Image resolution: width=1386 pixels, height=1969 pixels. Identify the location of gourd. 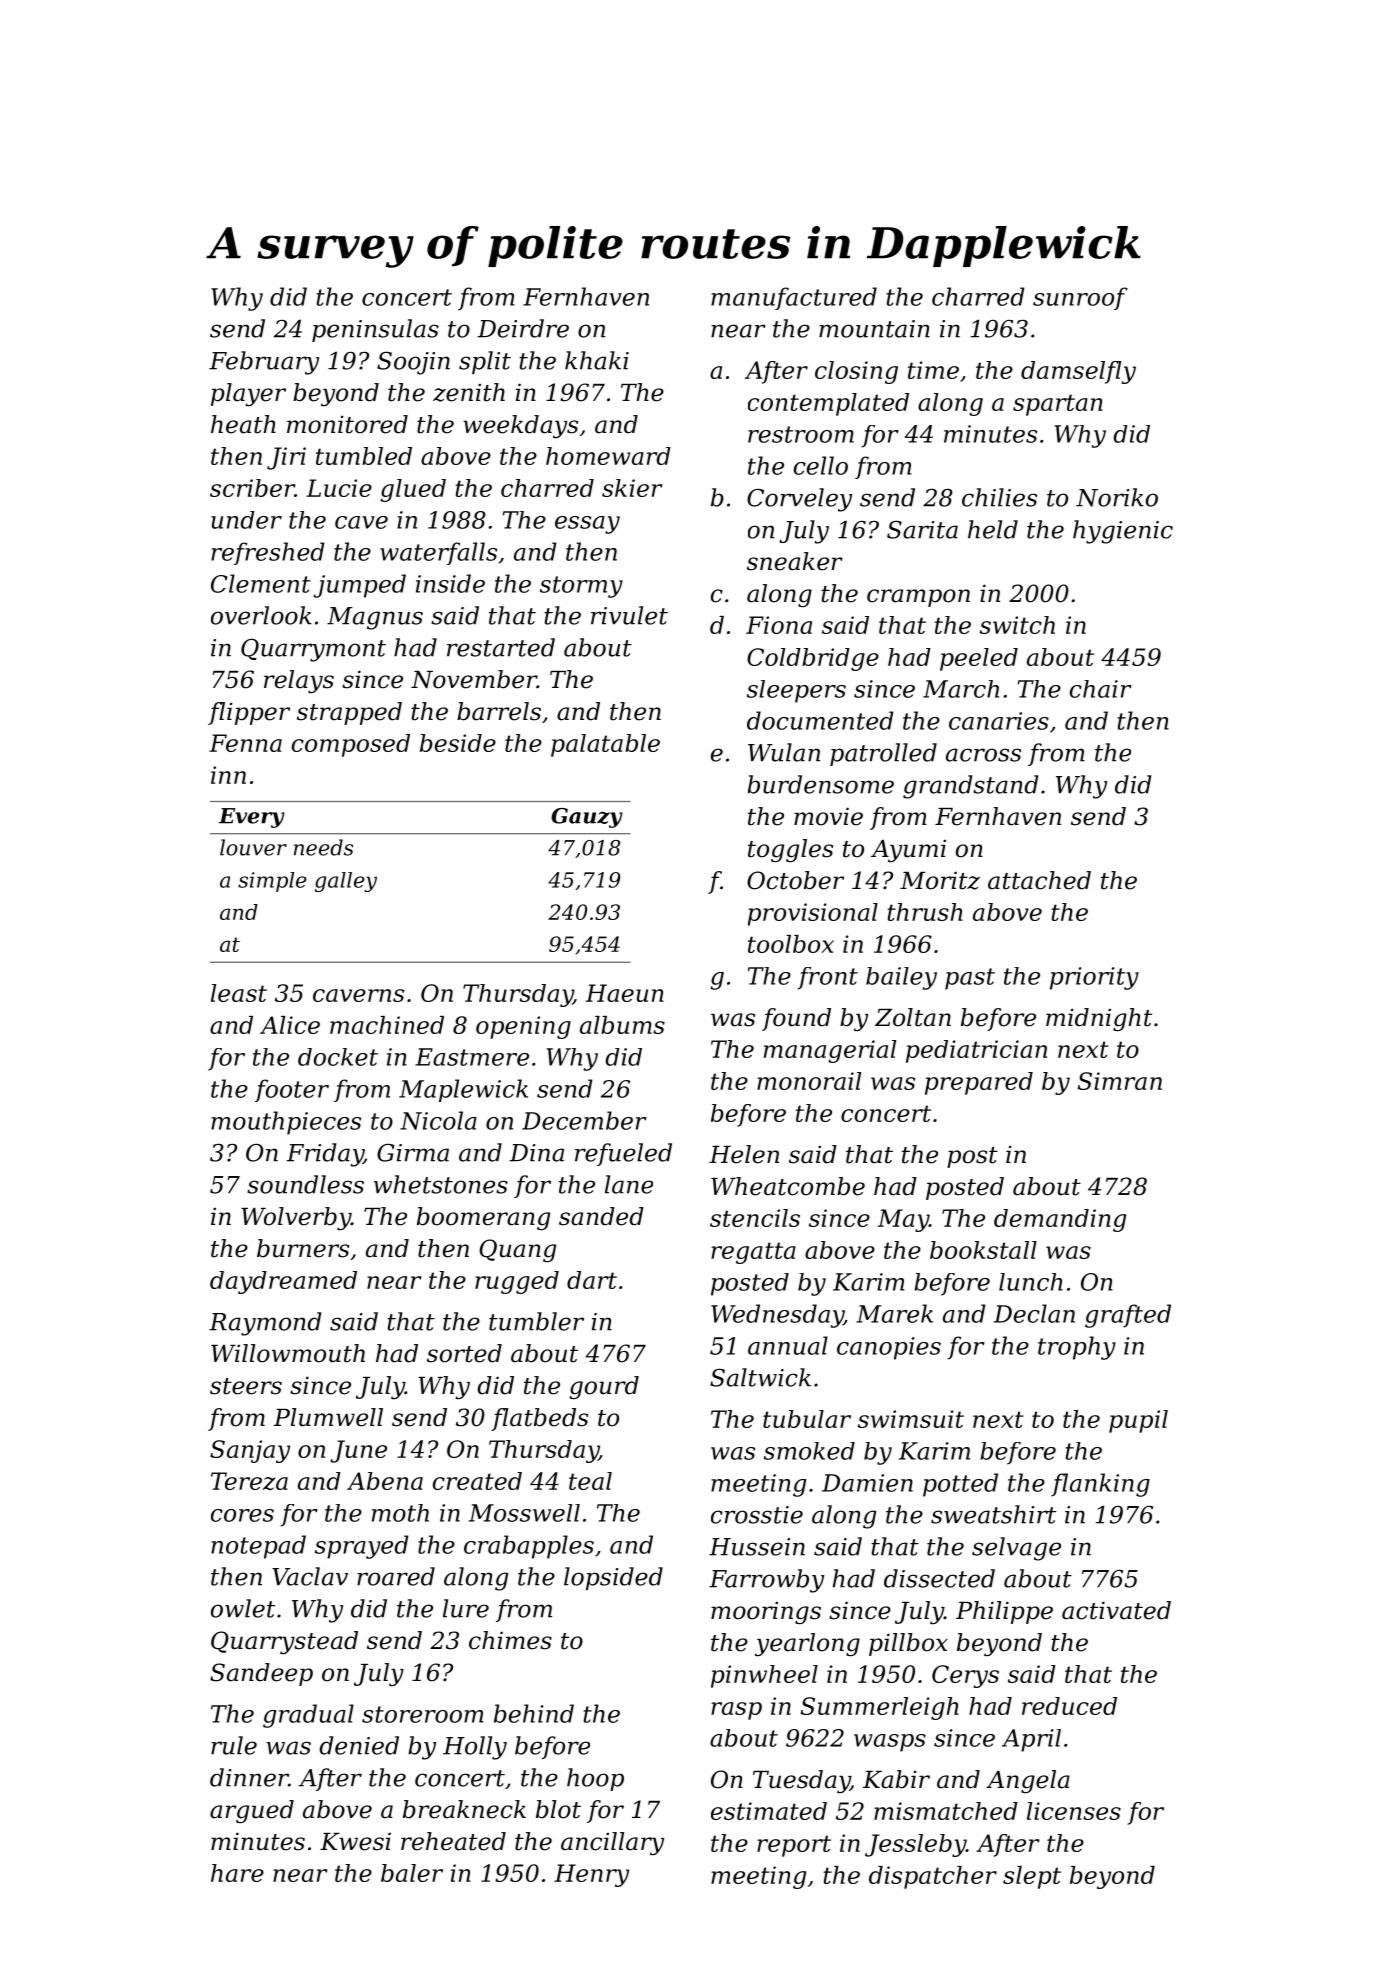
(604, 1387).
